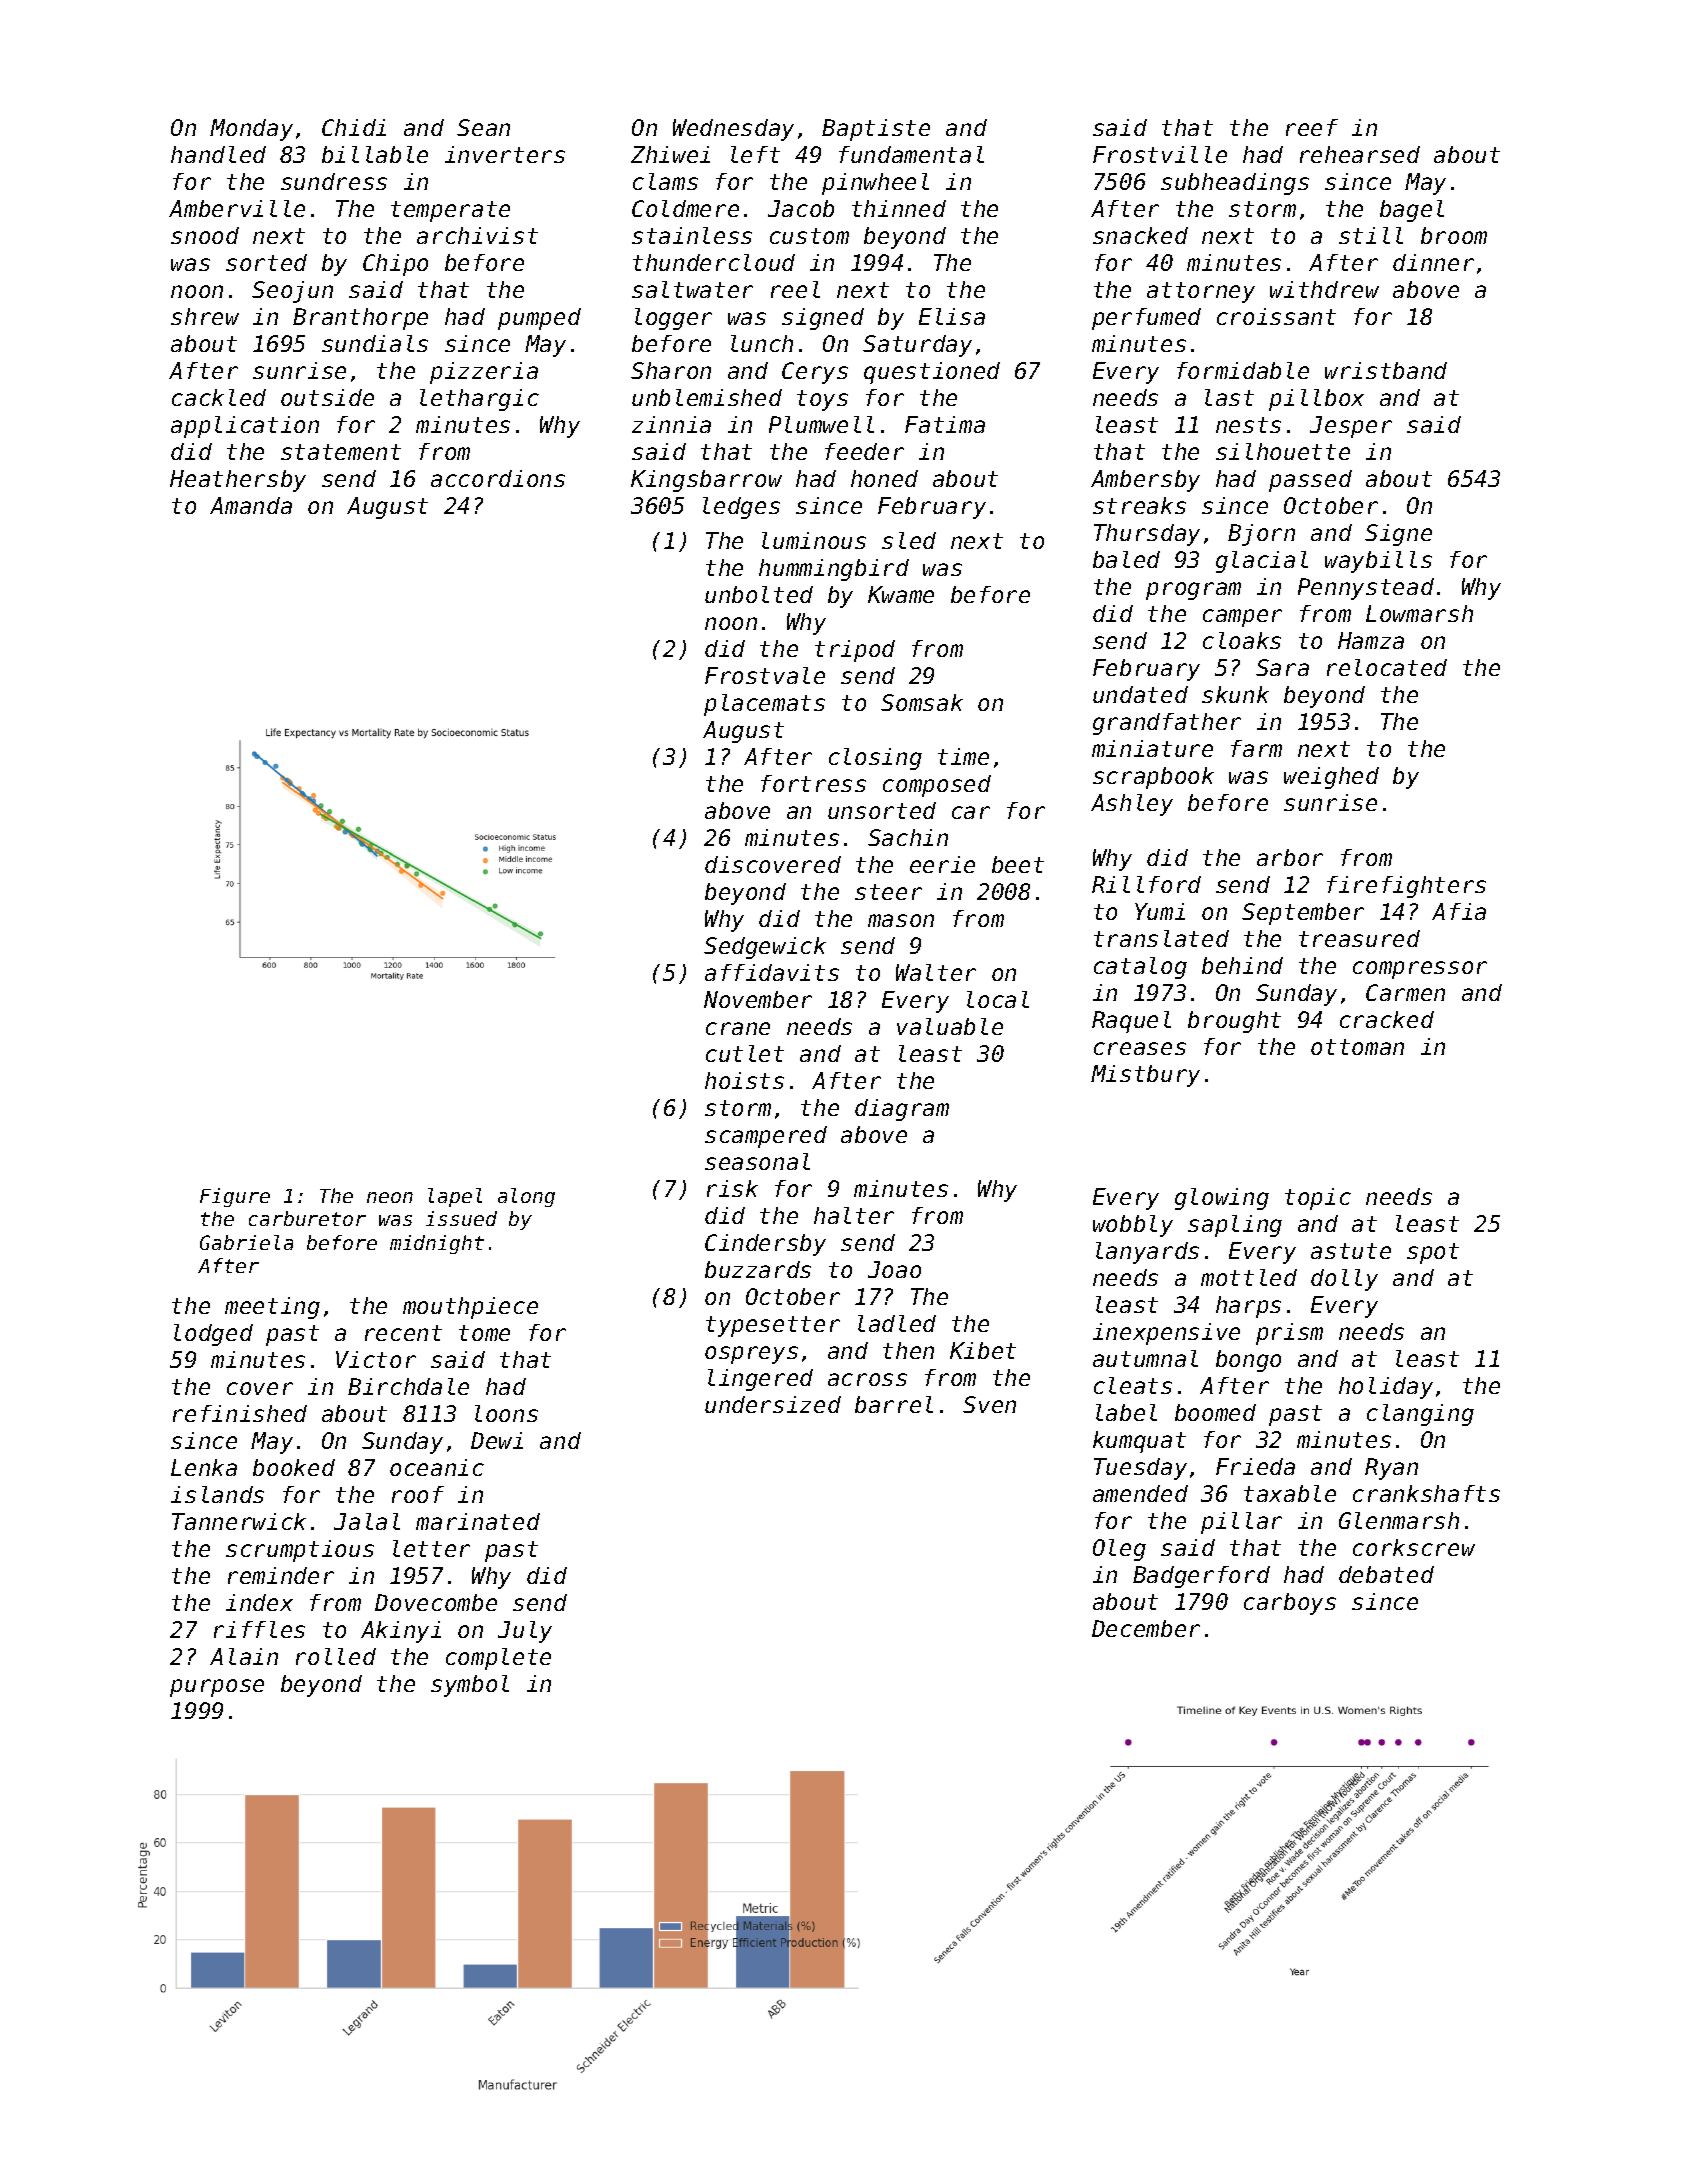  I want to click on Frostville, so click(1160, 154).
